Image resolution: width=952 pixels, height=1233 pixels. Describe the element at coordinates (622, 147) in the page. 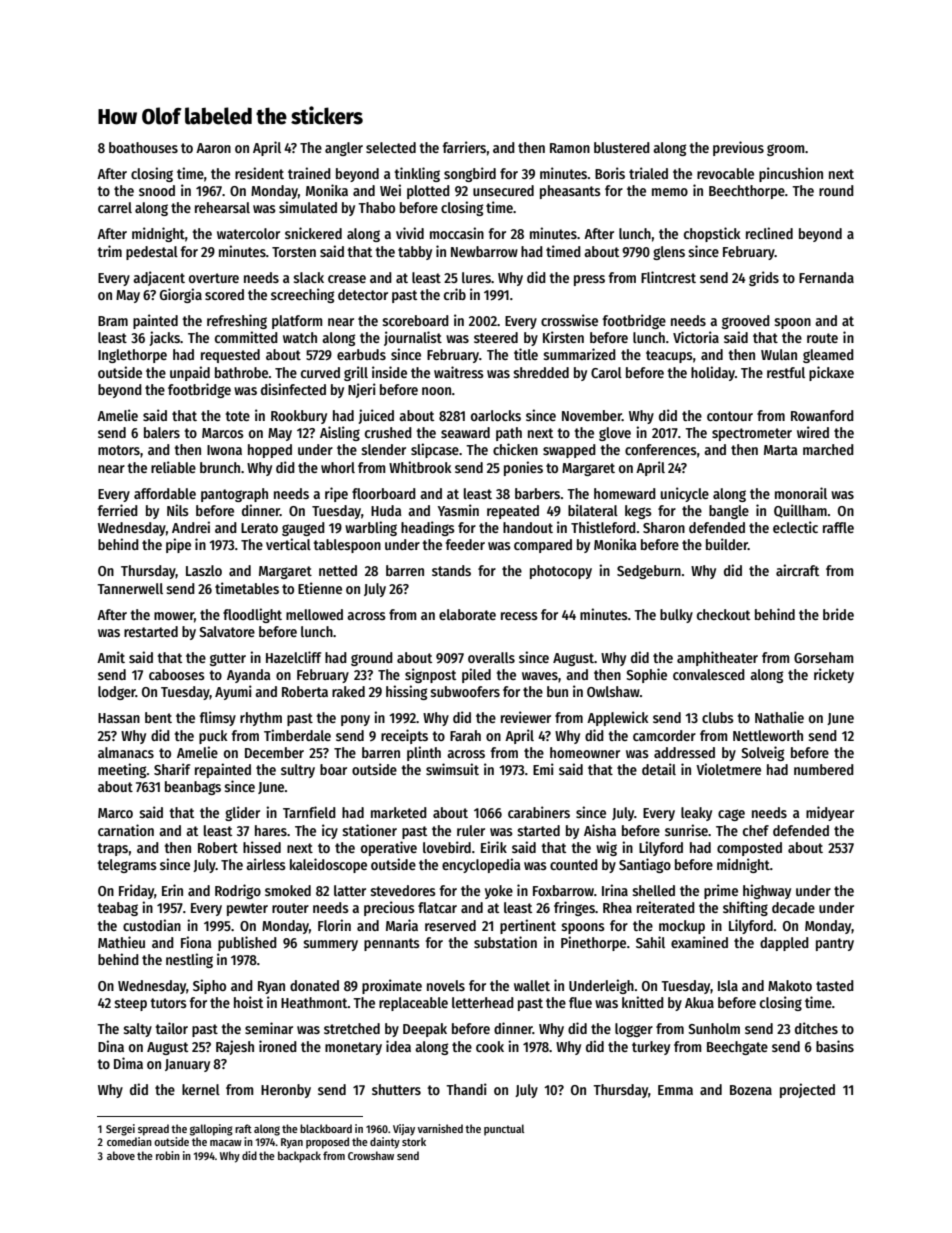

I see `blustered` at that location.
